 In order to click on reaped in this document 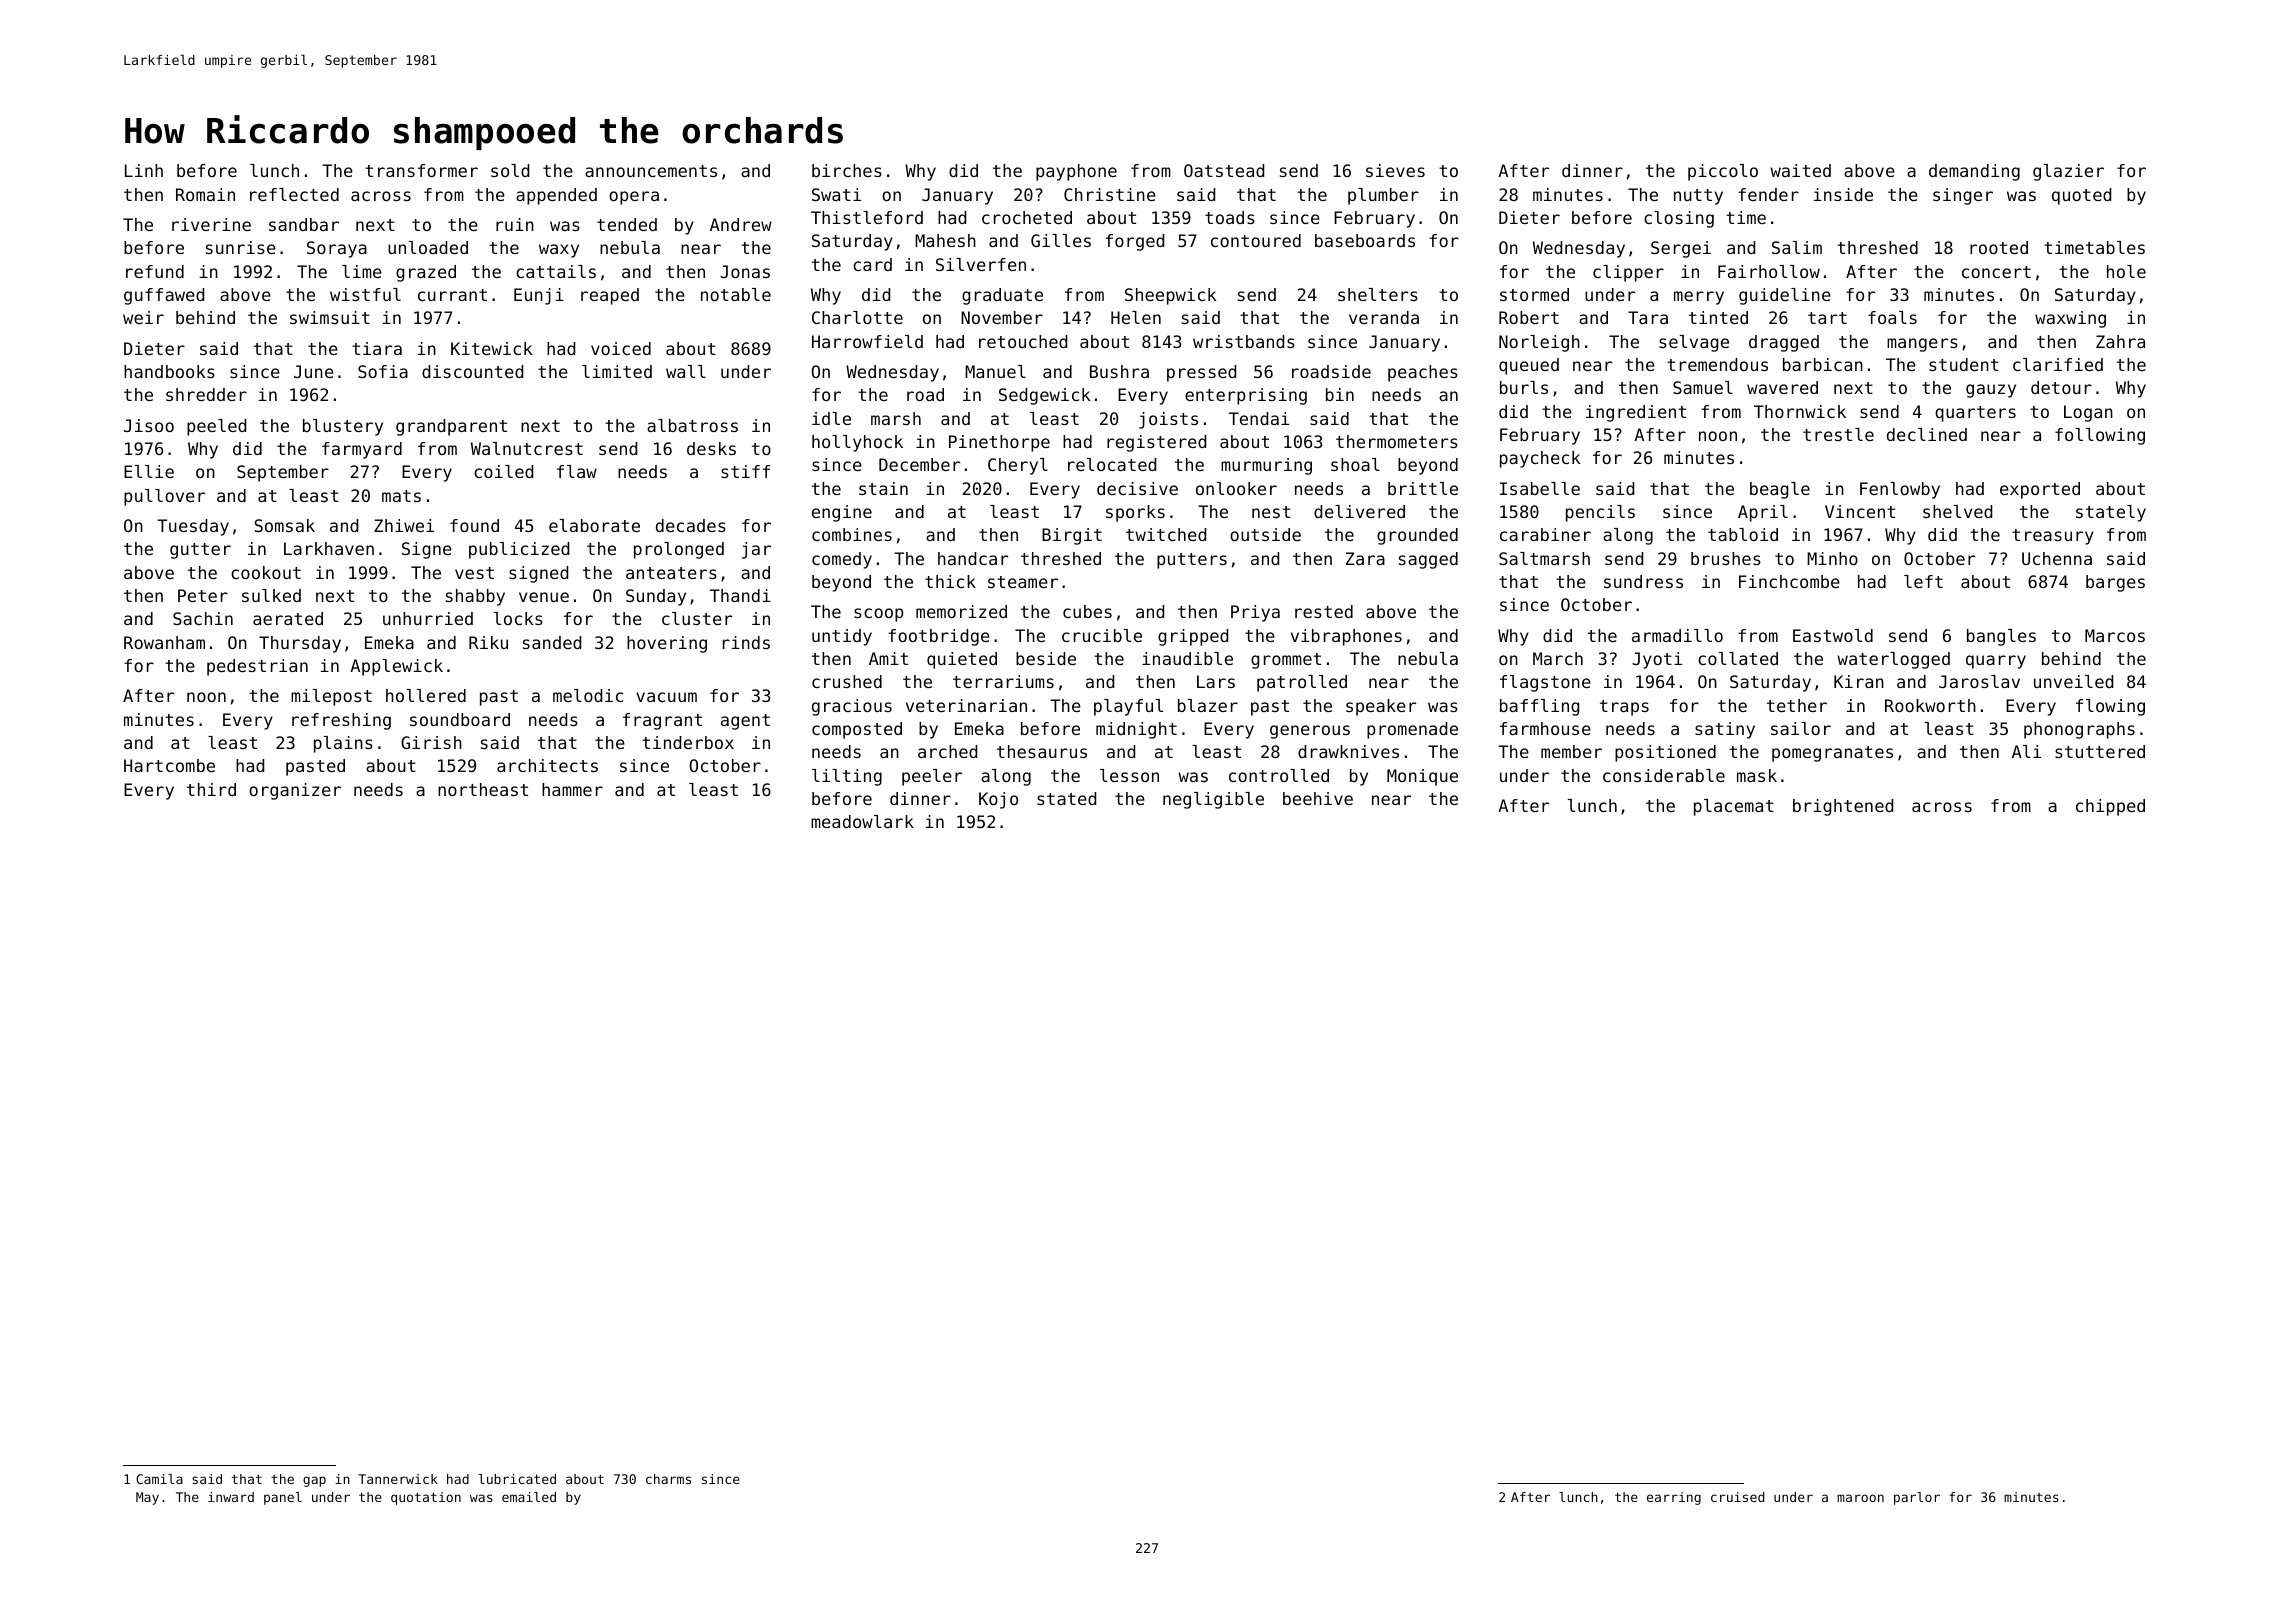, I will do `click(610, 296)`.
